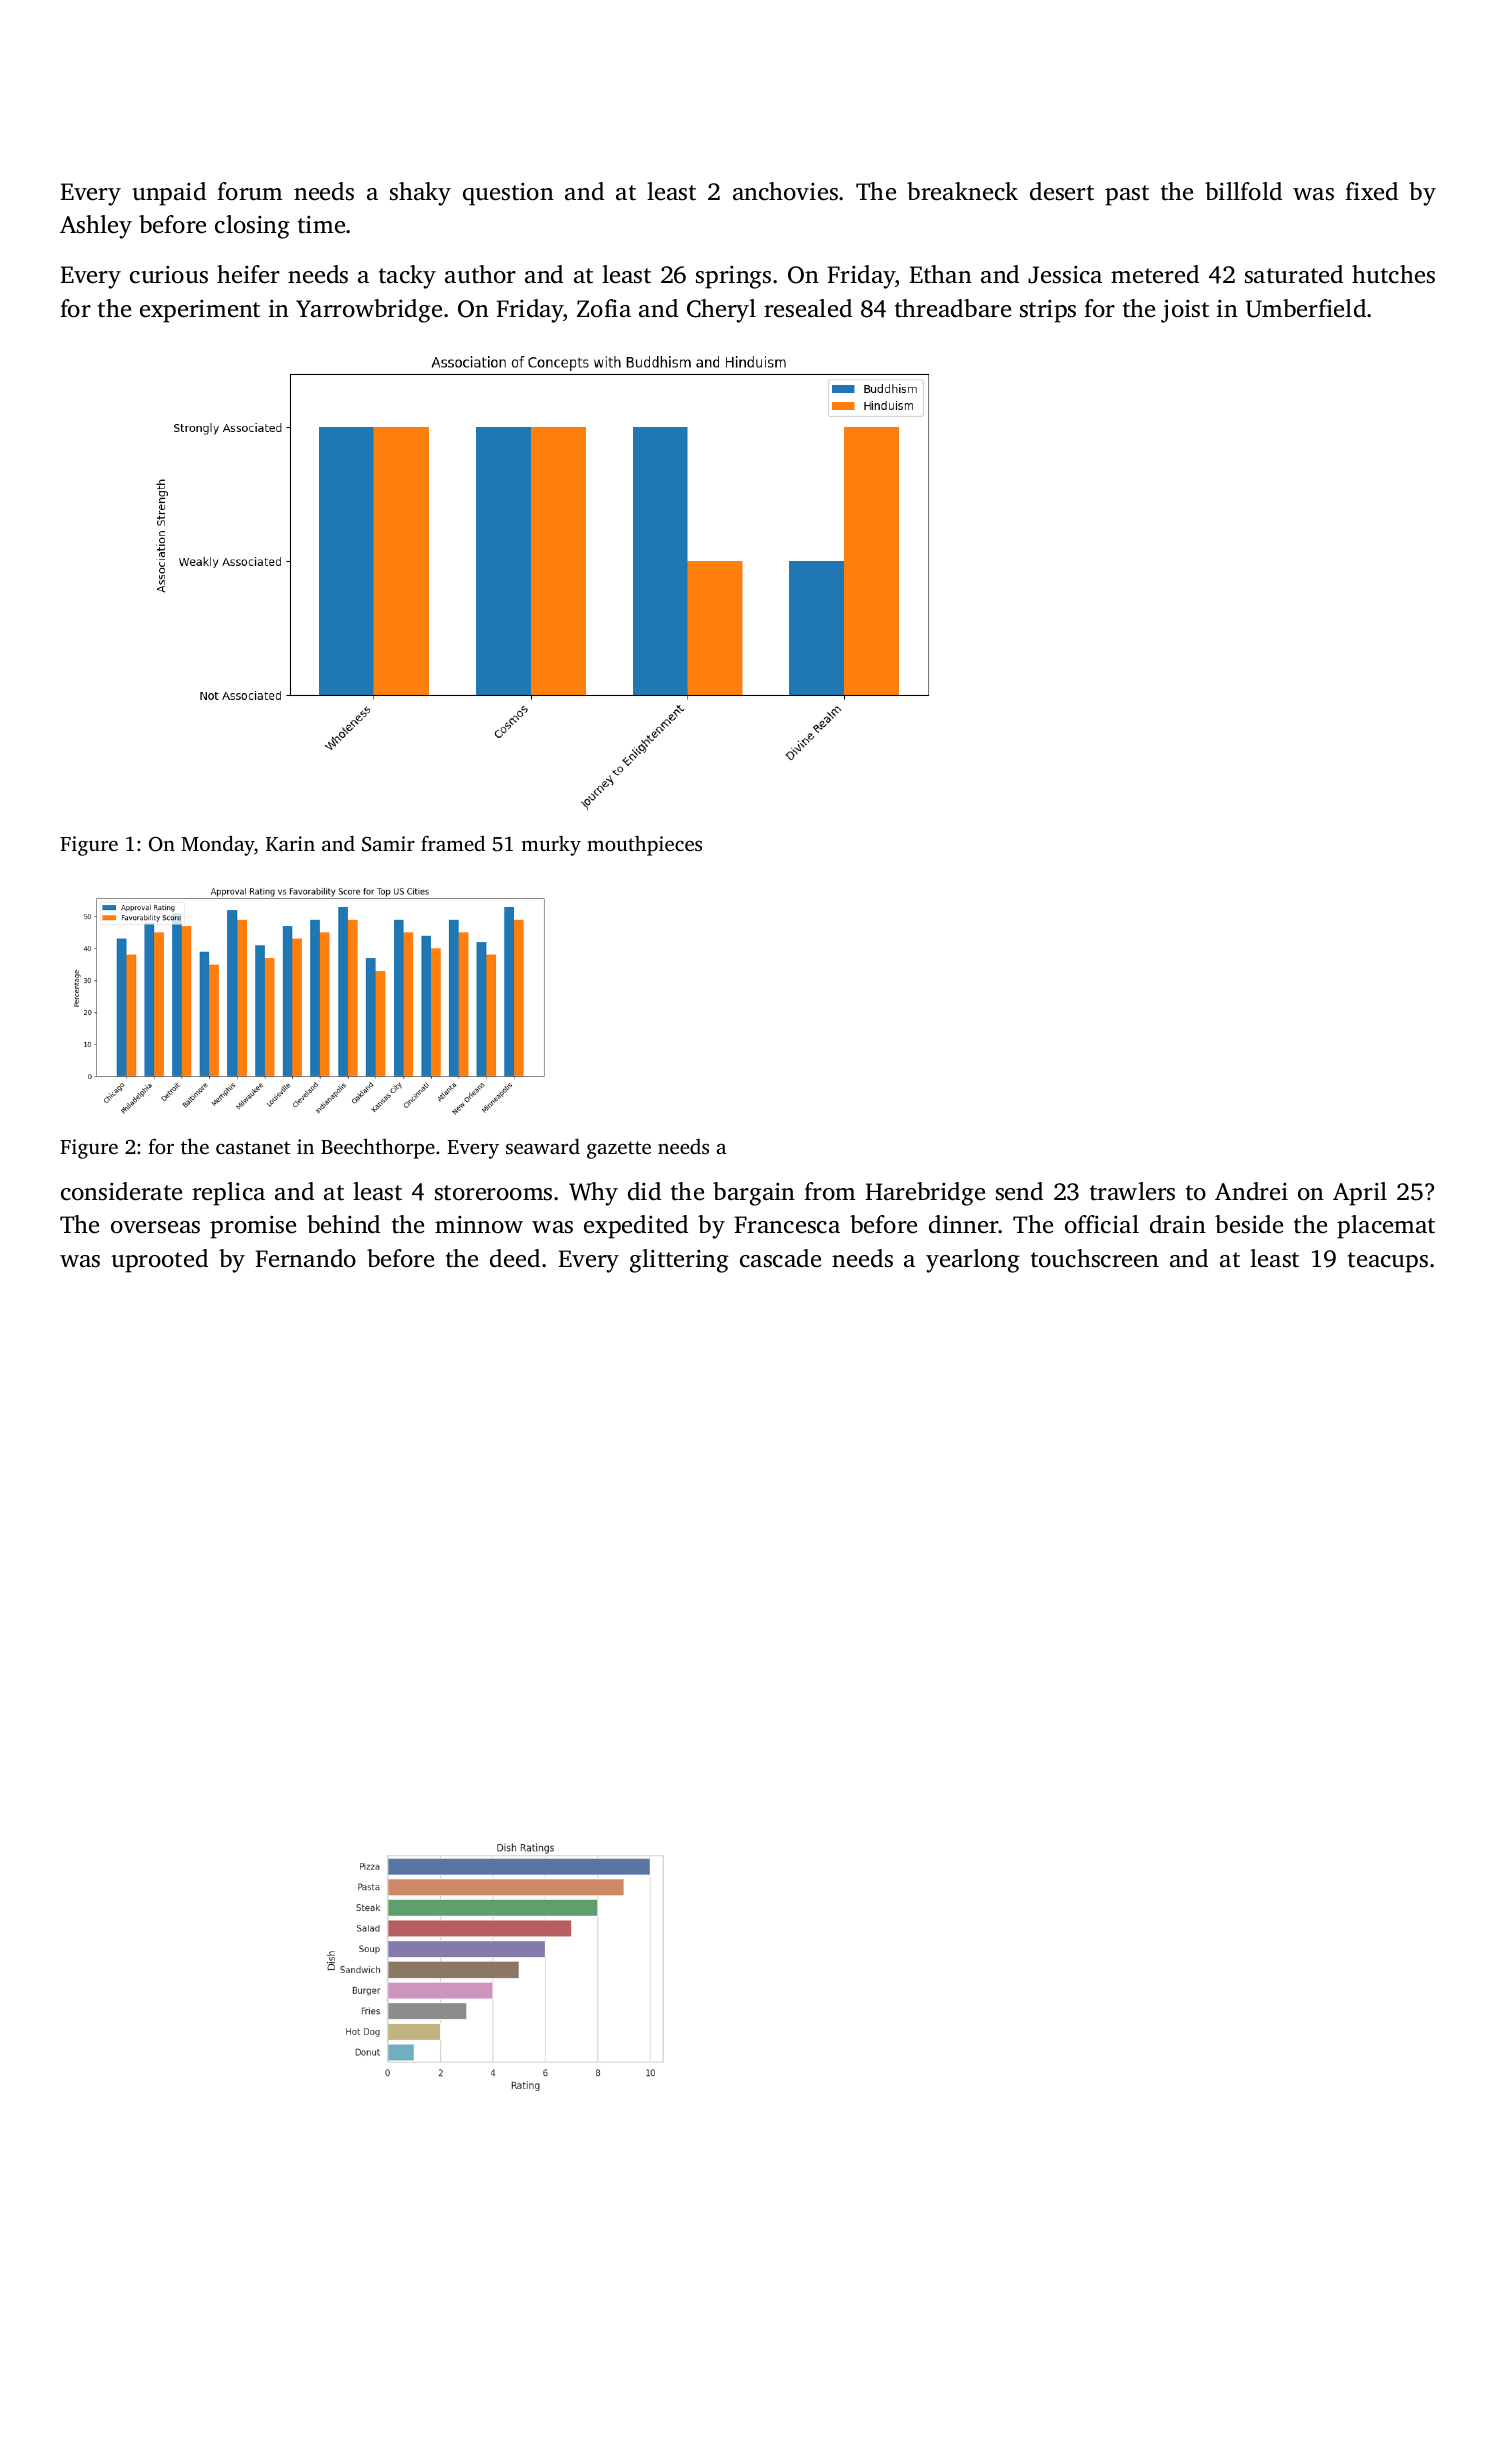  I want to click on experiment, so click(200, 311).
